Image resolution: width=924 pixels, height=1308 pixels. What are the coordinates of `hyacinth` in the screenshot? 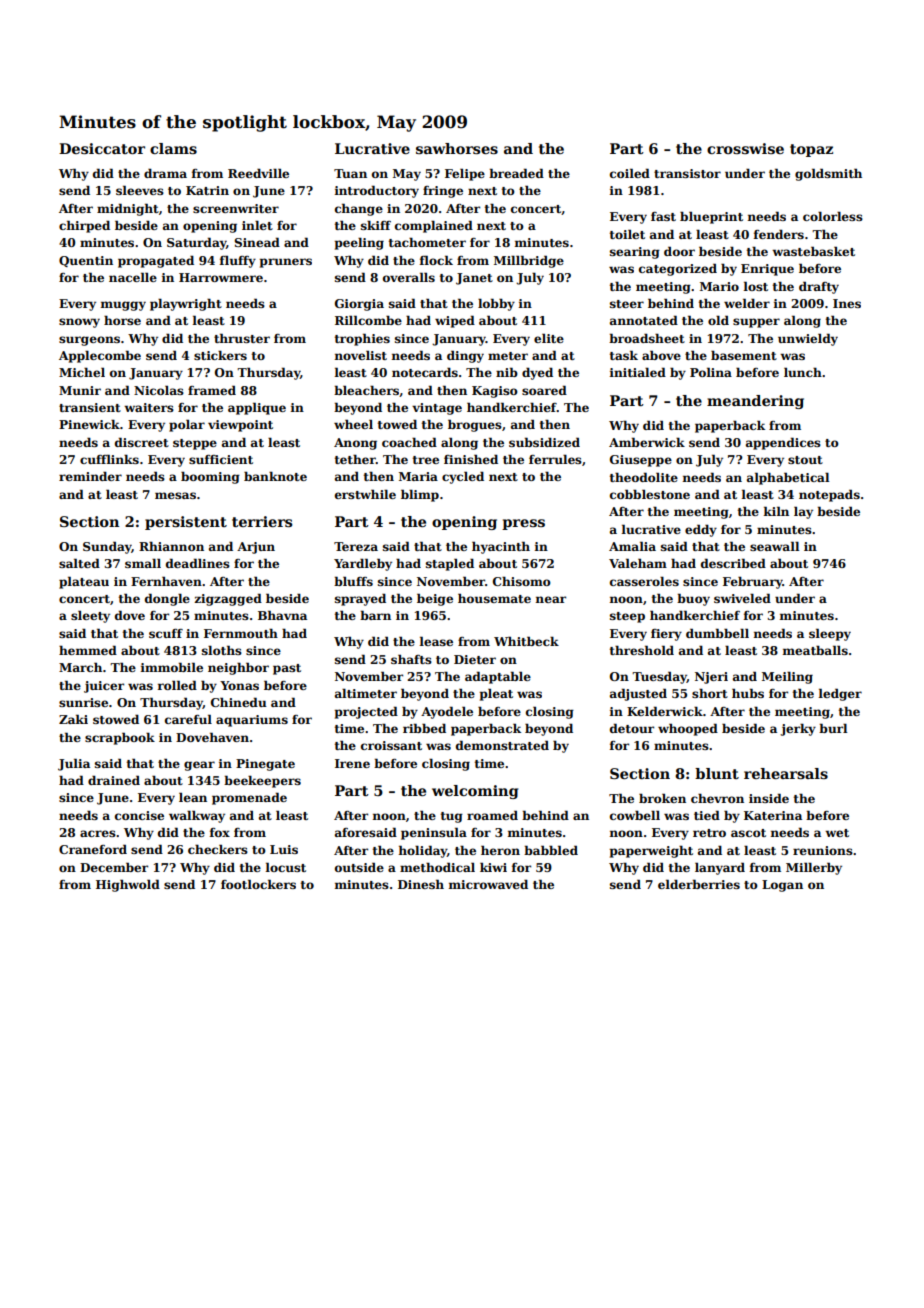 It's located at (501, 547).
